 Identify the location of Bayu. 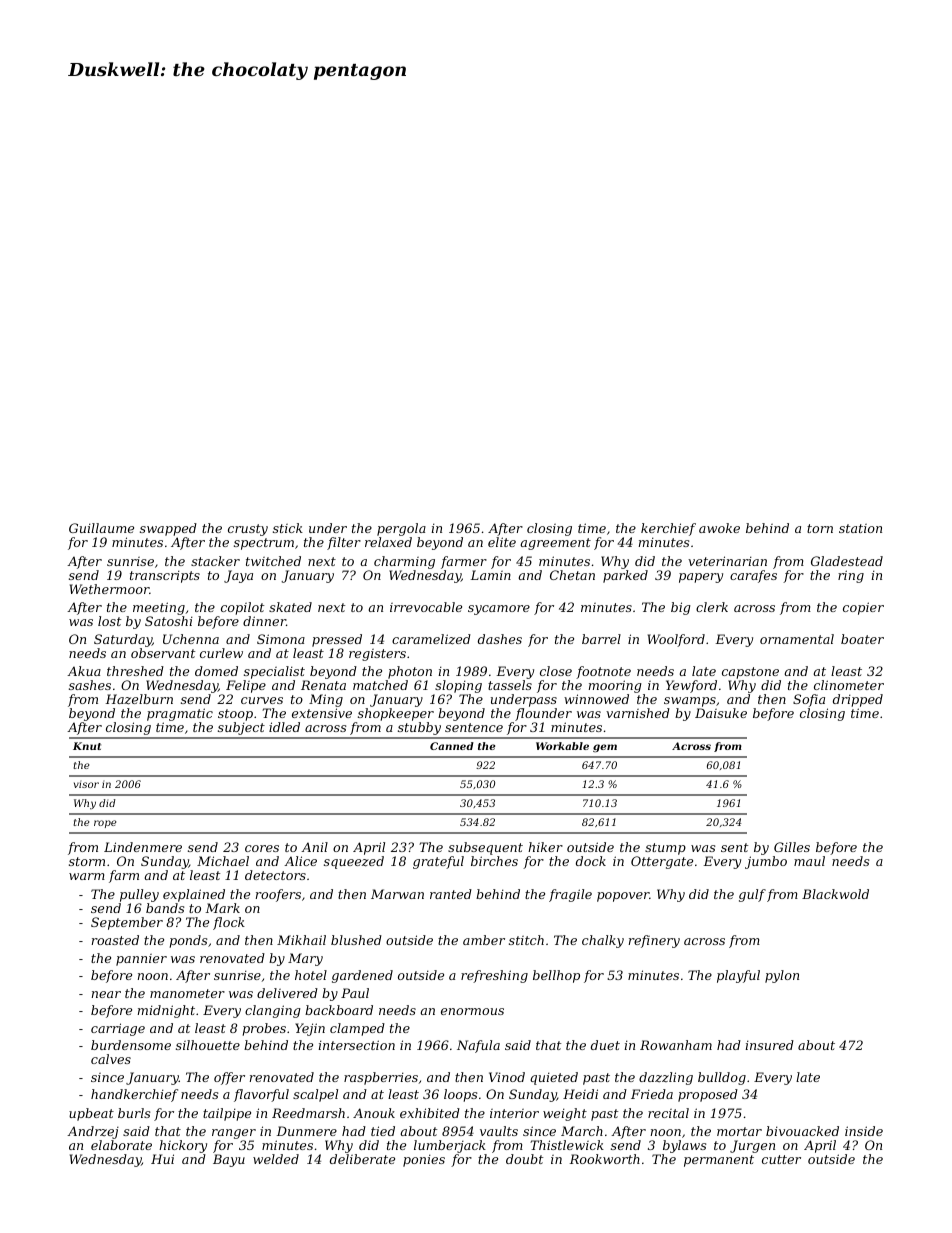
(229, 1160).
